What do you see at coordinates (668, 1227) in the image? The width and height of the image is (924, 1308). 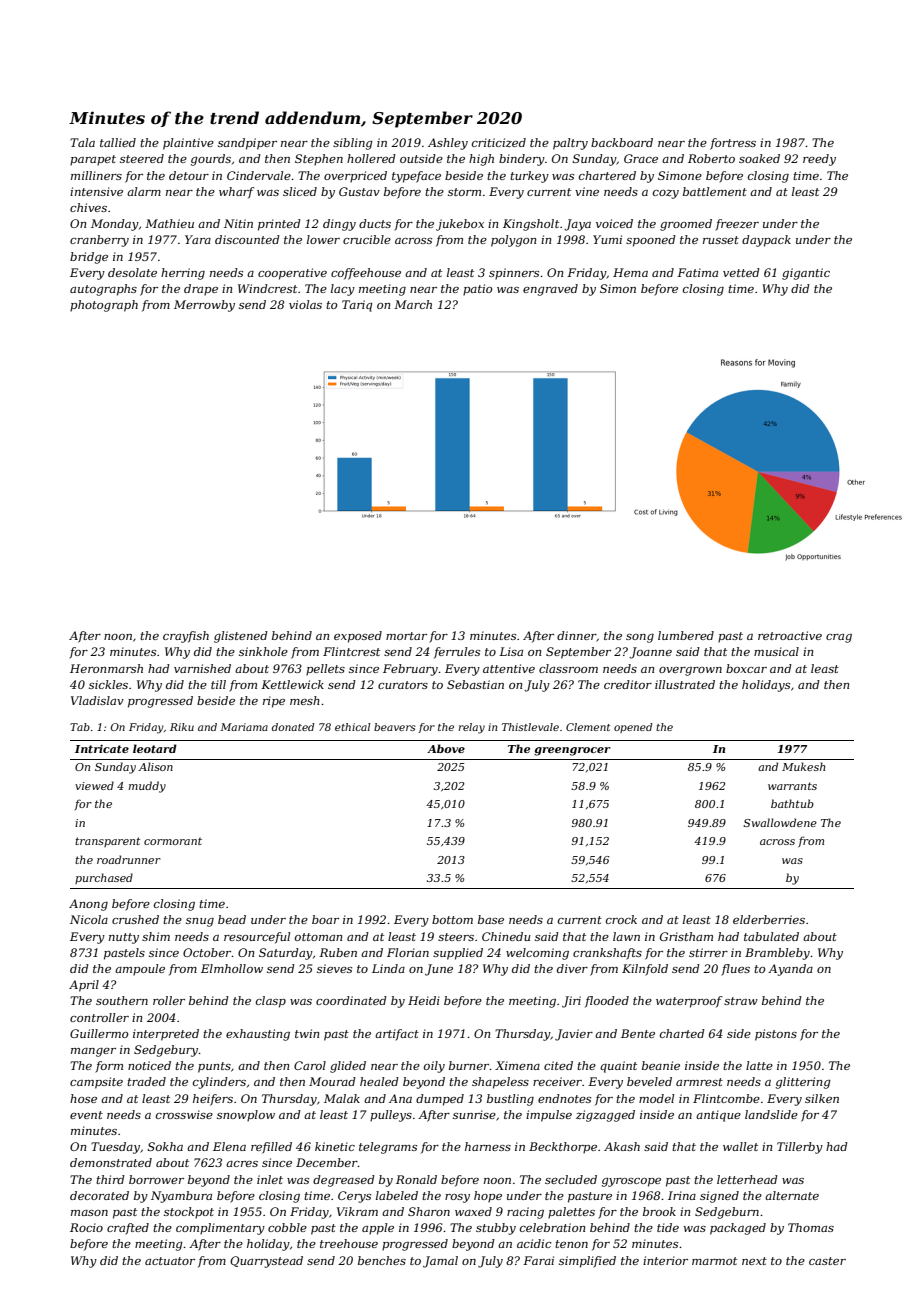 I see `tide` at bounding box center [668, 1227].
